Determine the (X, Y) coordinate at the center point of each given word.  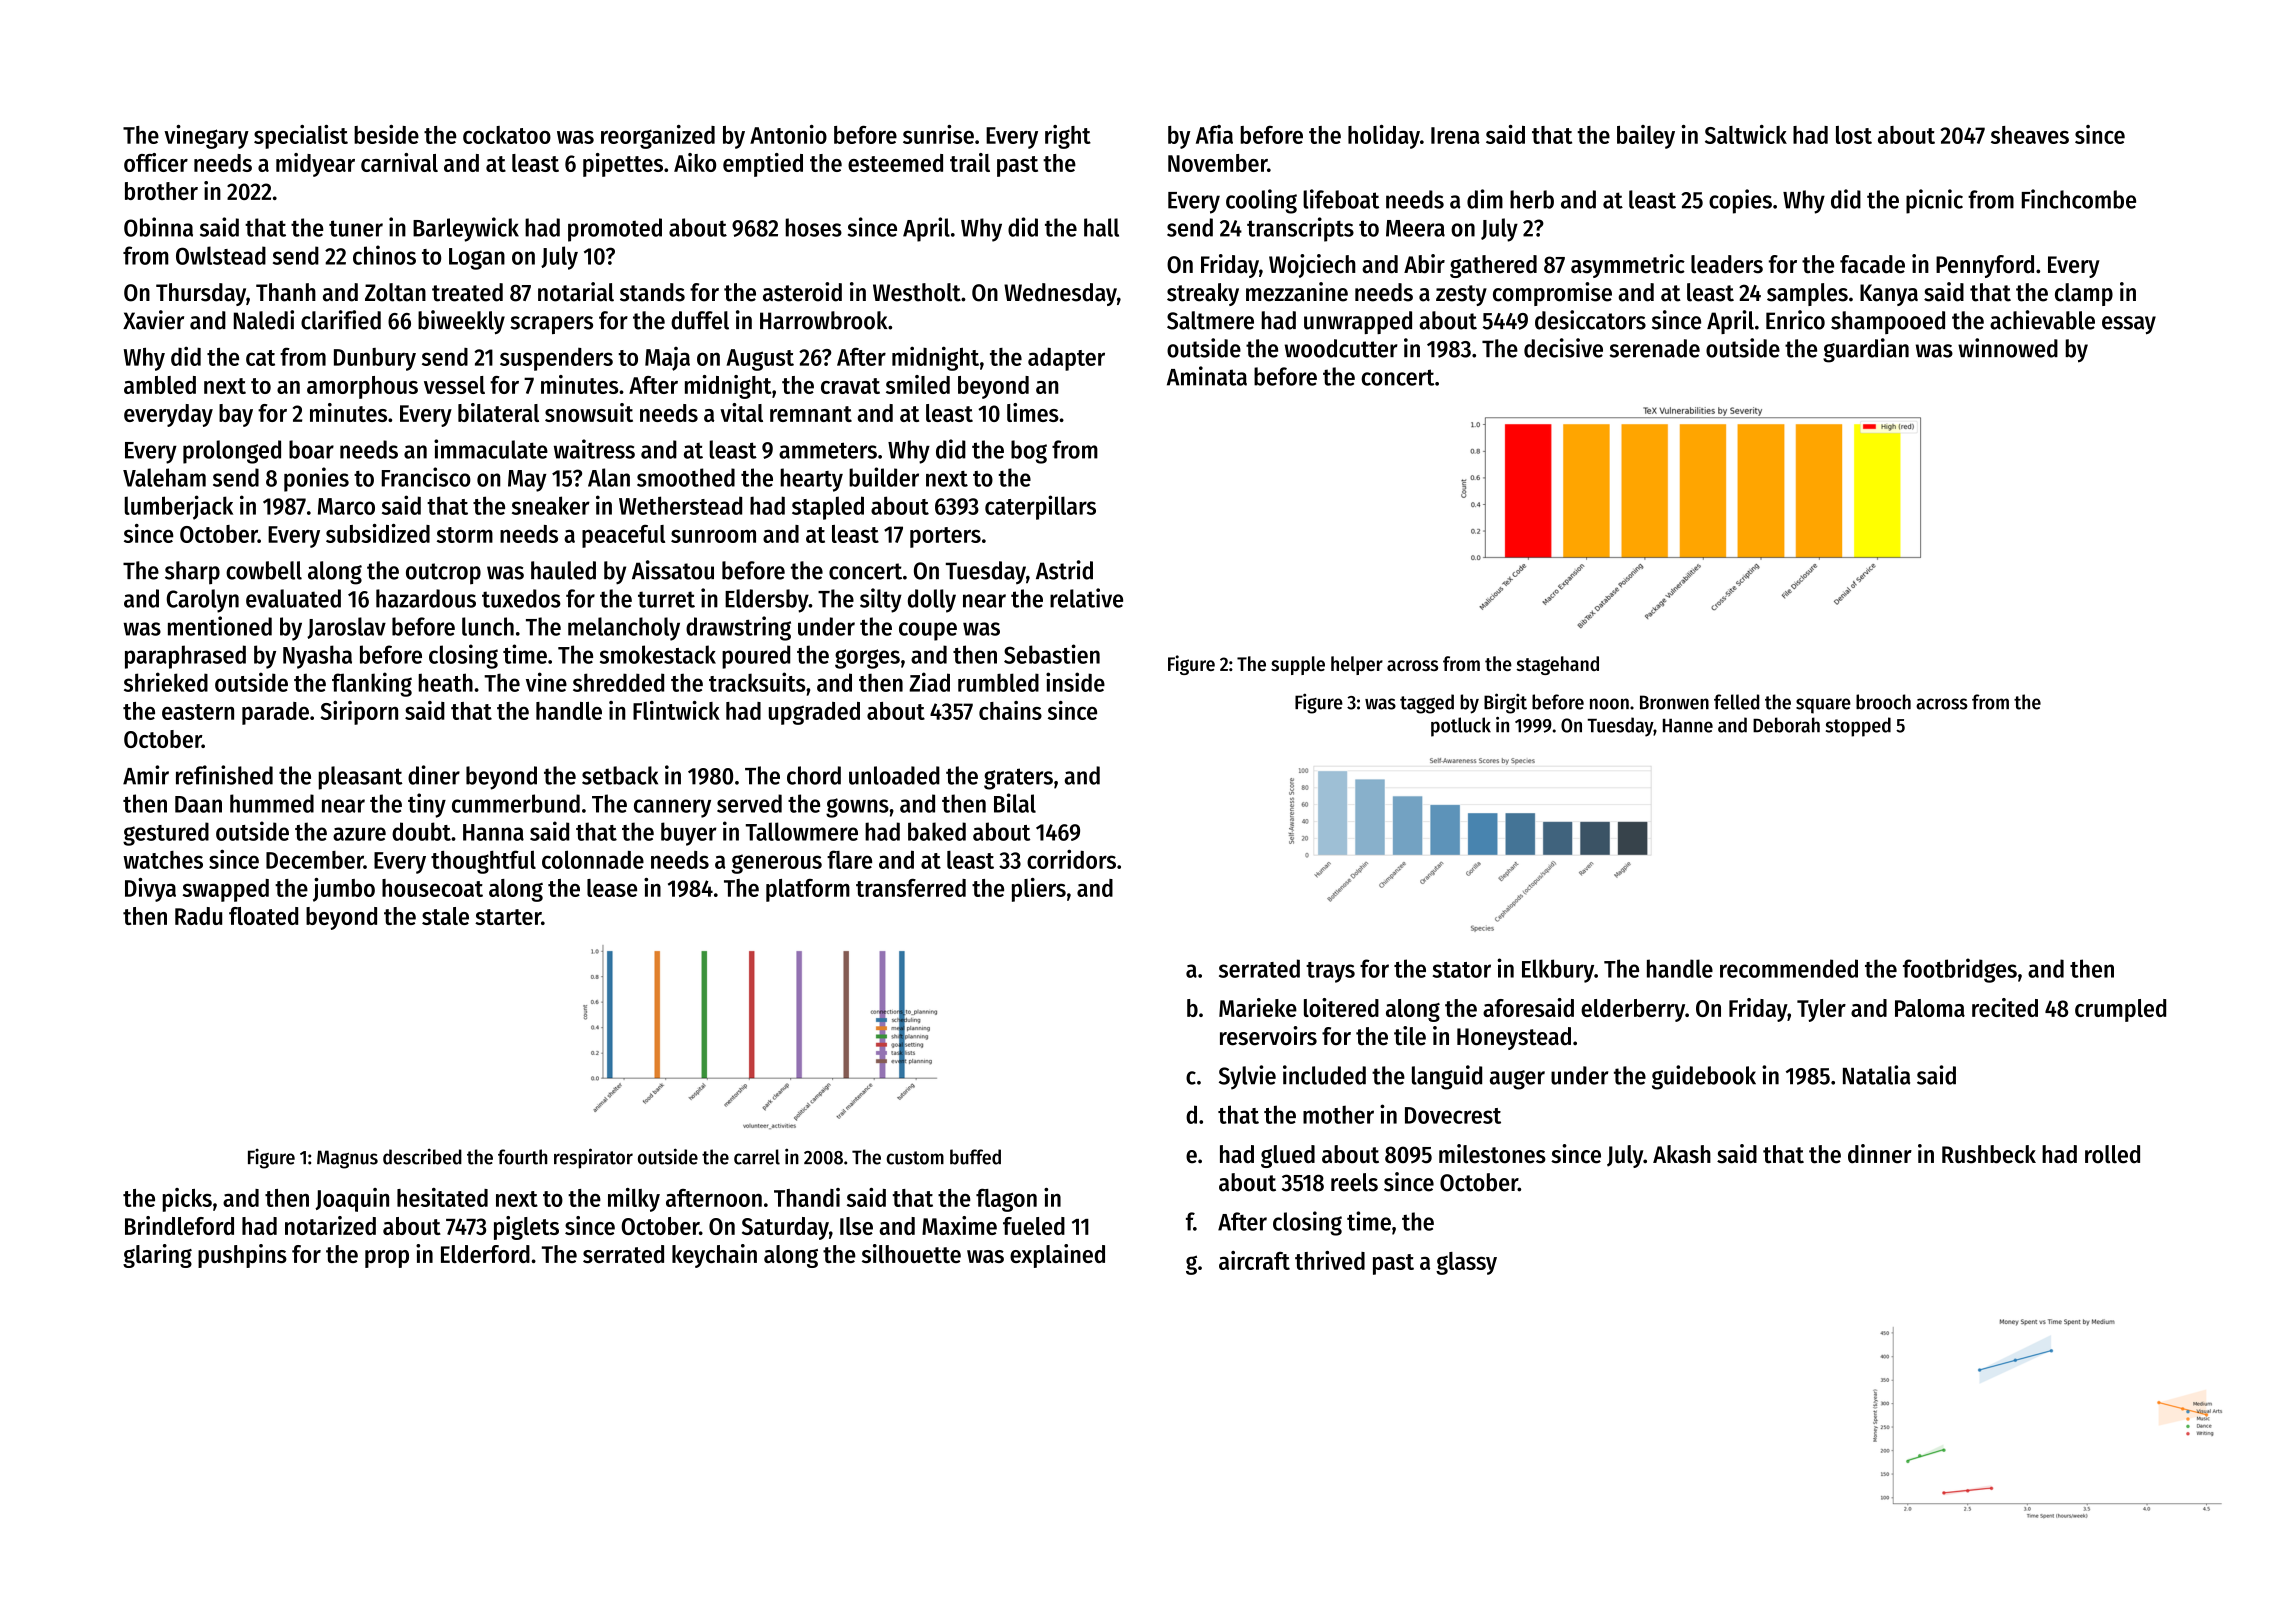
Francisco (426, 477)
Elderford (485, 1254)
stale (445, 916)
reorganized (658, 137)
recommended (1789, 968)
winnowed (2008, 348)
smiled (918, 384)
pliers (1039, 890)
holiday (1384, 137)
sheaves (2030, 135)
